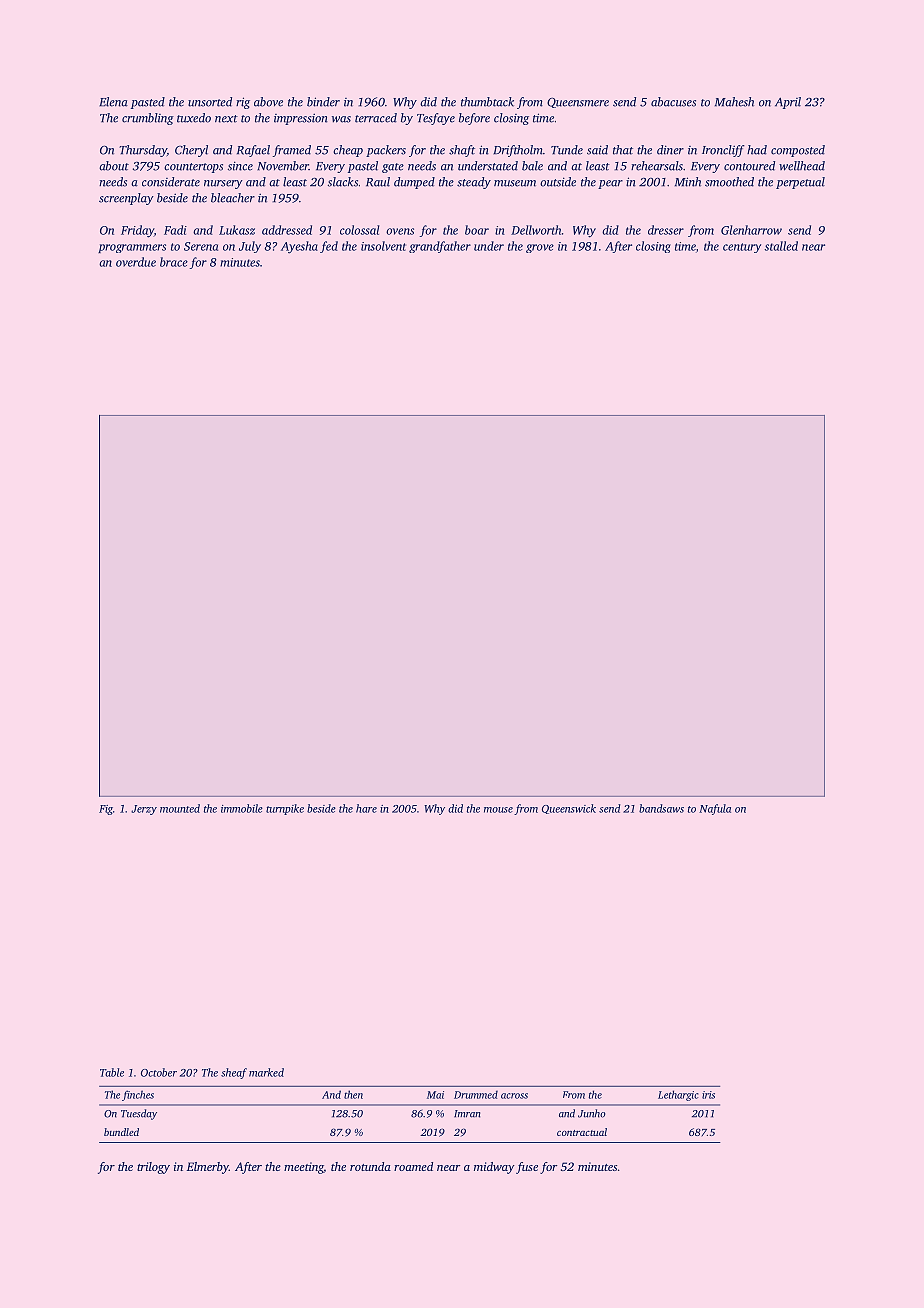 The height and width of the screenshot is (1308, 924). Describe the element at coordinates (223, 184) in the screenshot. I see `nursery` at that location.
